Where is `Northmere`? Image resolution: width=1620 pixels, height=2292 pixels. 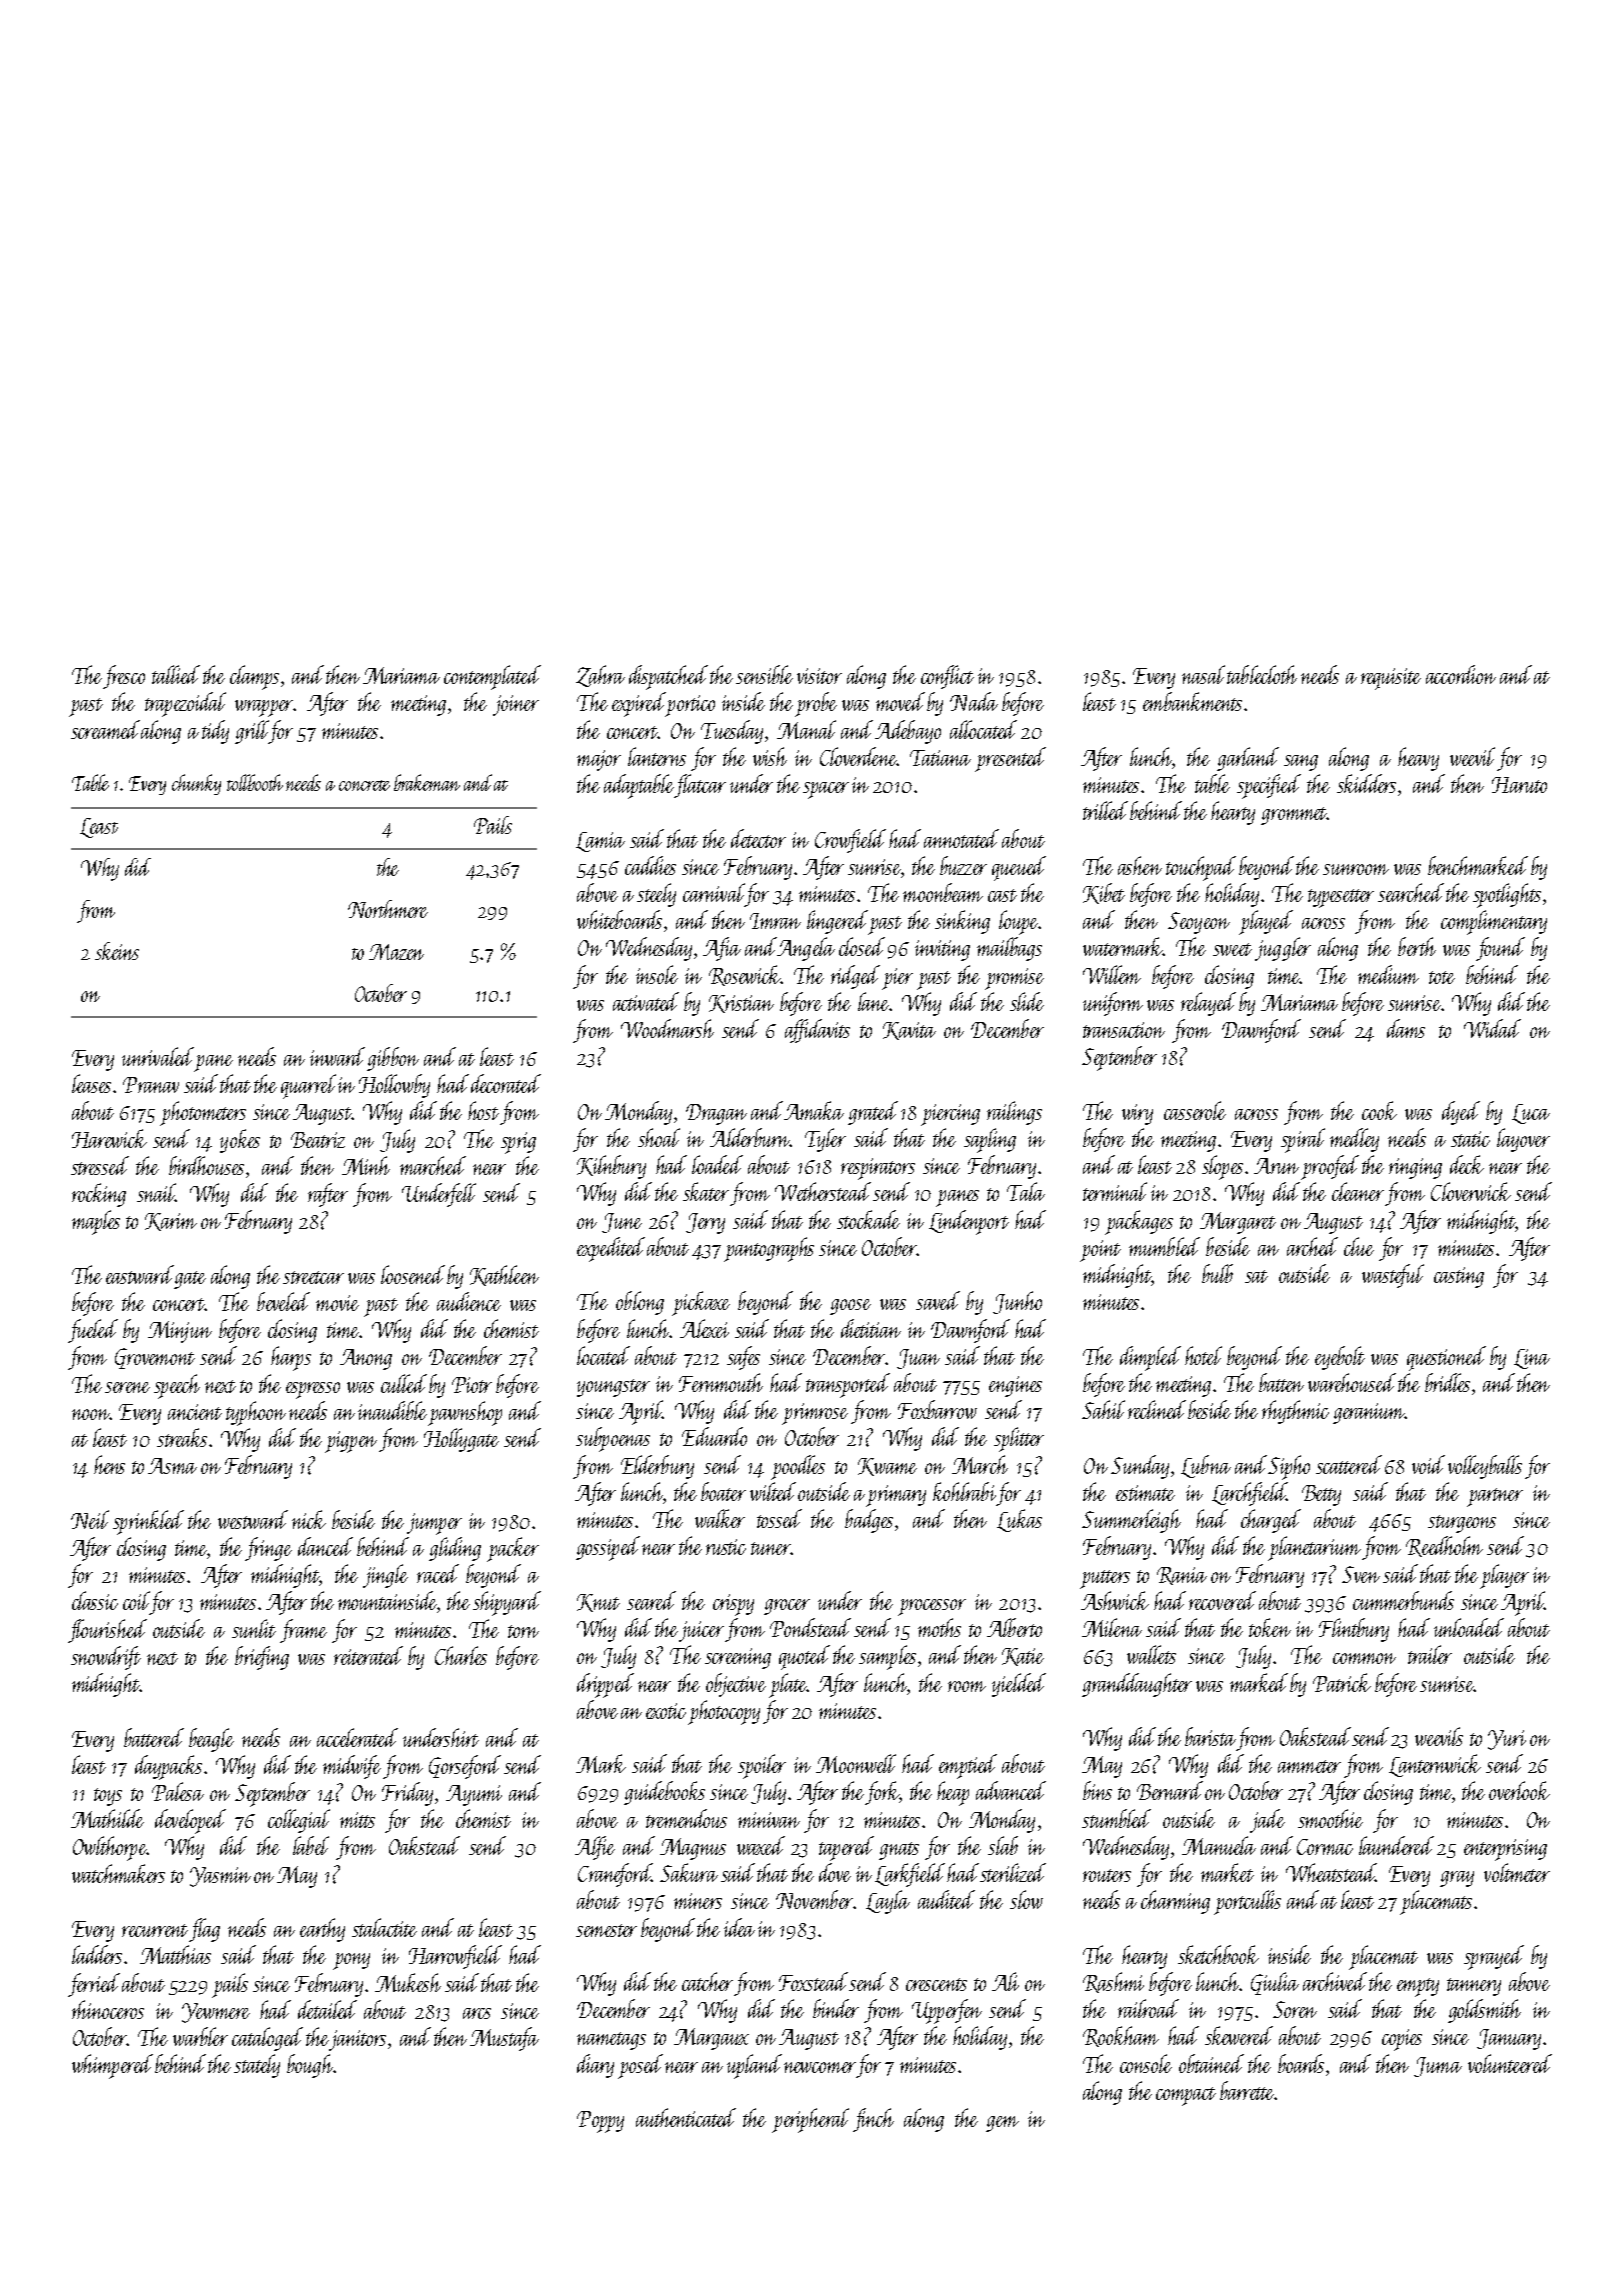
Northmere is located at coordinates (388, 909).
